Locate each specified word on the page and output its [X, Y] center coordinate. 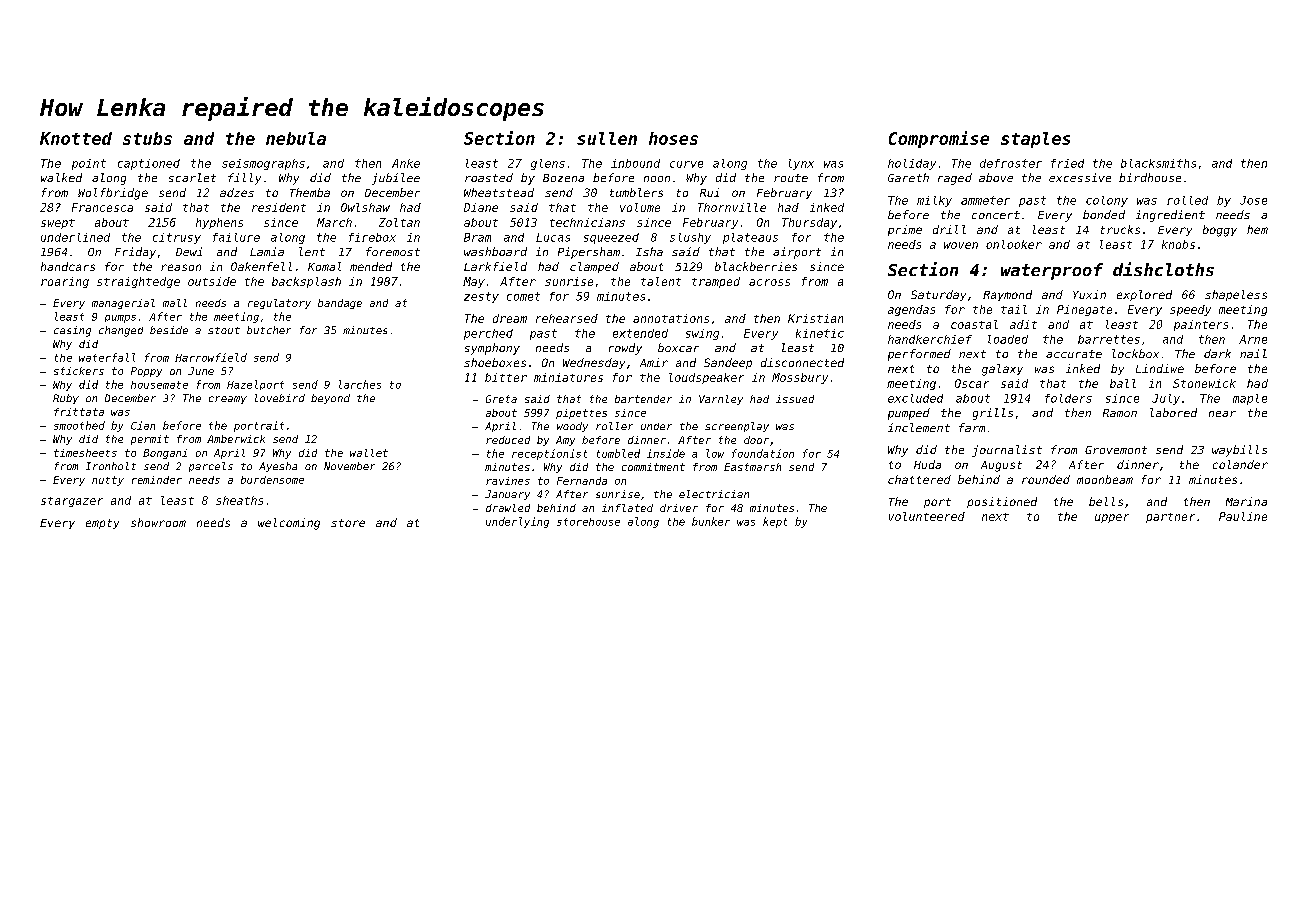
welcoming [289, 524]
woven [961, 245]
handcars [68, 266]
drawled [508, 508]
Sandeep [728, 363]
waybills [1239, 451]
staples [1035, 140]
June [201, 371]
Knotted [76, 138]
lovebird [280, 398]
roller [614, 426]
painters [1201, 325]
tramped [716, 282]
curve [686, 164]
